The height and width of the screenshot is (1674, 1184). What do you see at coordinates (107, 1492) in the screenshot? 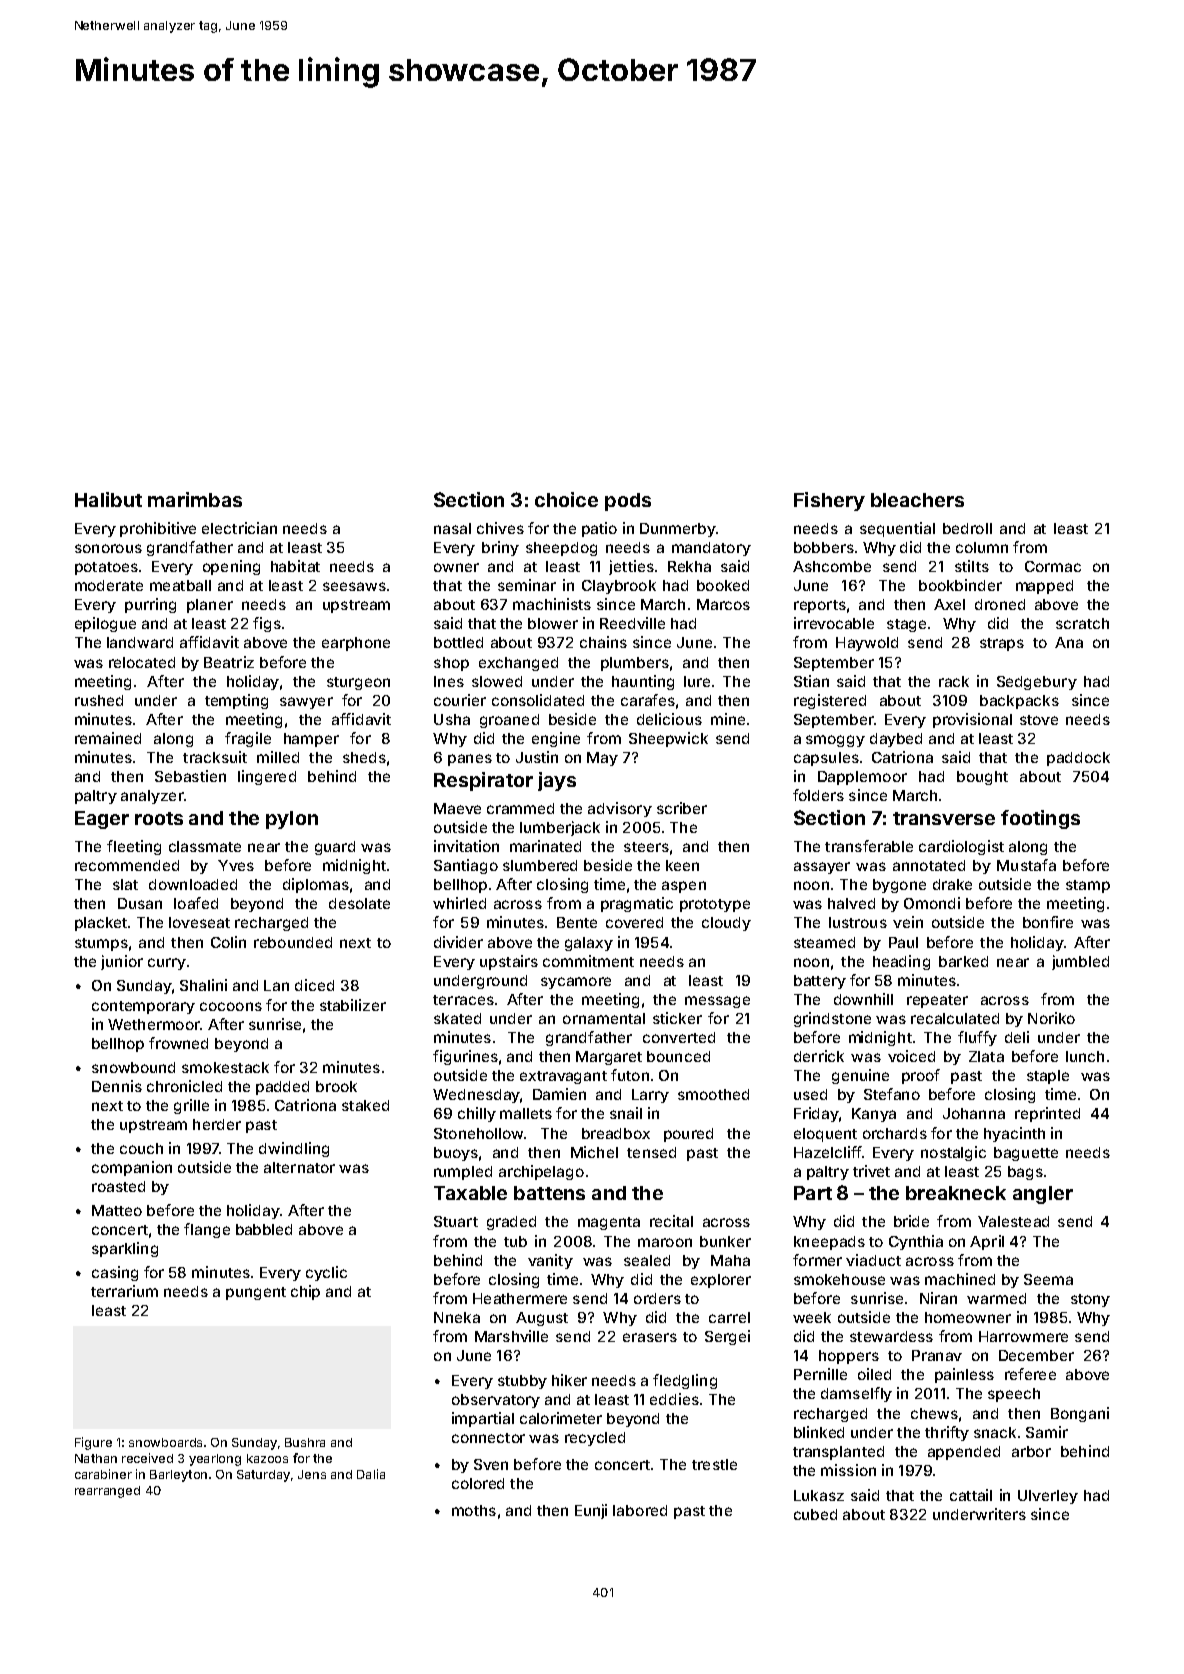
I see `rearranged` at bounding box center [107, 1492].
